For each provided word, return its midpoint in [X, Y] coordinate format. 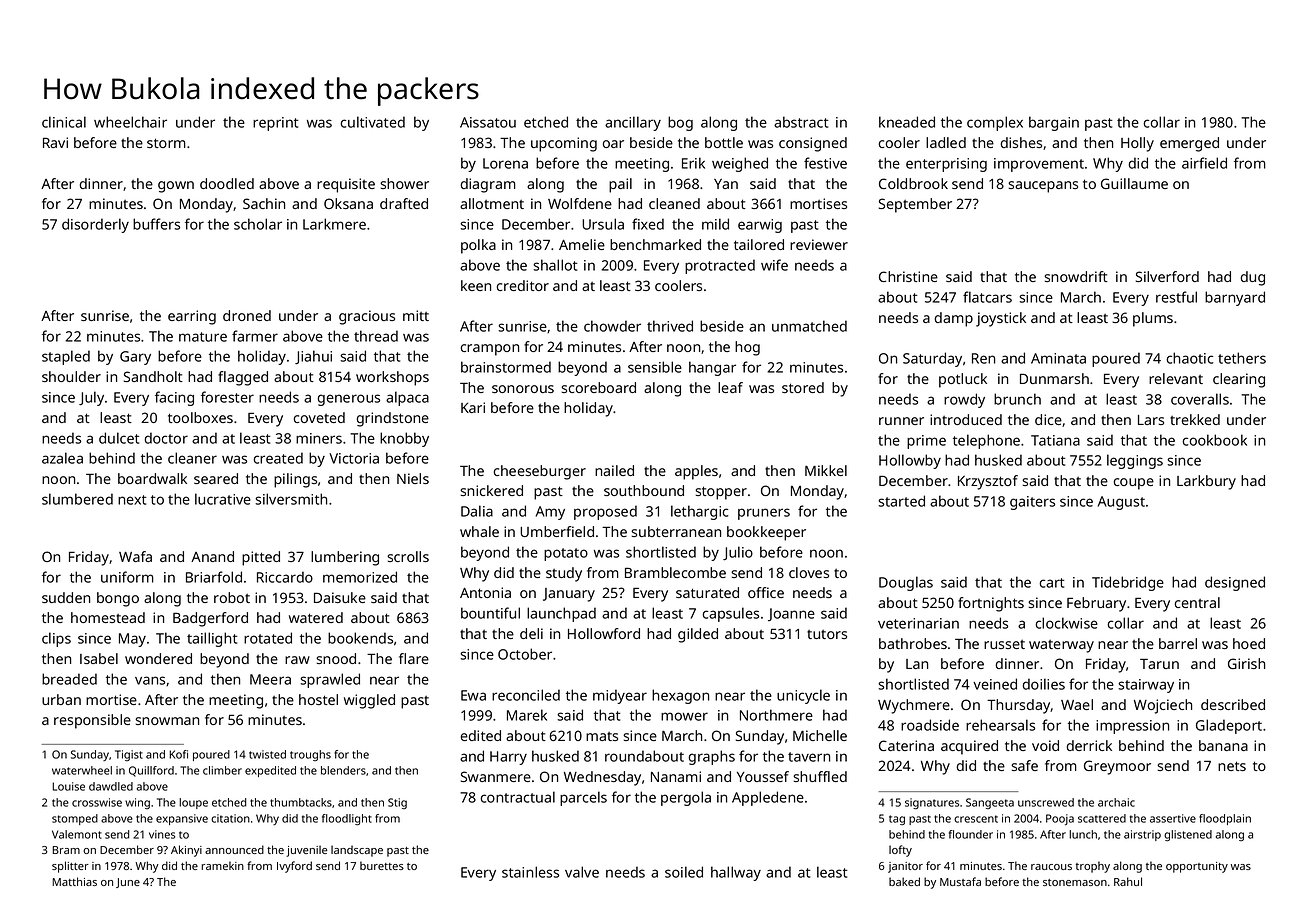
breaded [69, 679]
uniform [127, 577]
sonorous [523, 389]
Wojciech [1163, 706]
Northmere [776, 715]
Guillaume [1134, 183]
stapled [66, 357]
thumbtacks [301, 802]
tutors [827, 634]
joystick [1001, 319]
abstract [801, 122]
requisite [346, 185]
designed [1235, 583]
